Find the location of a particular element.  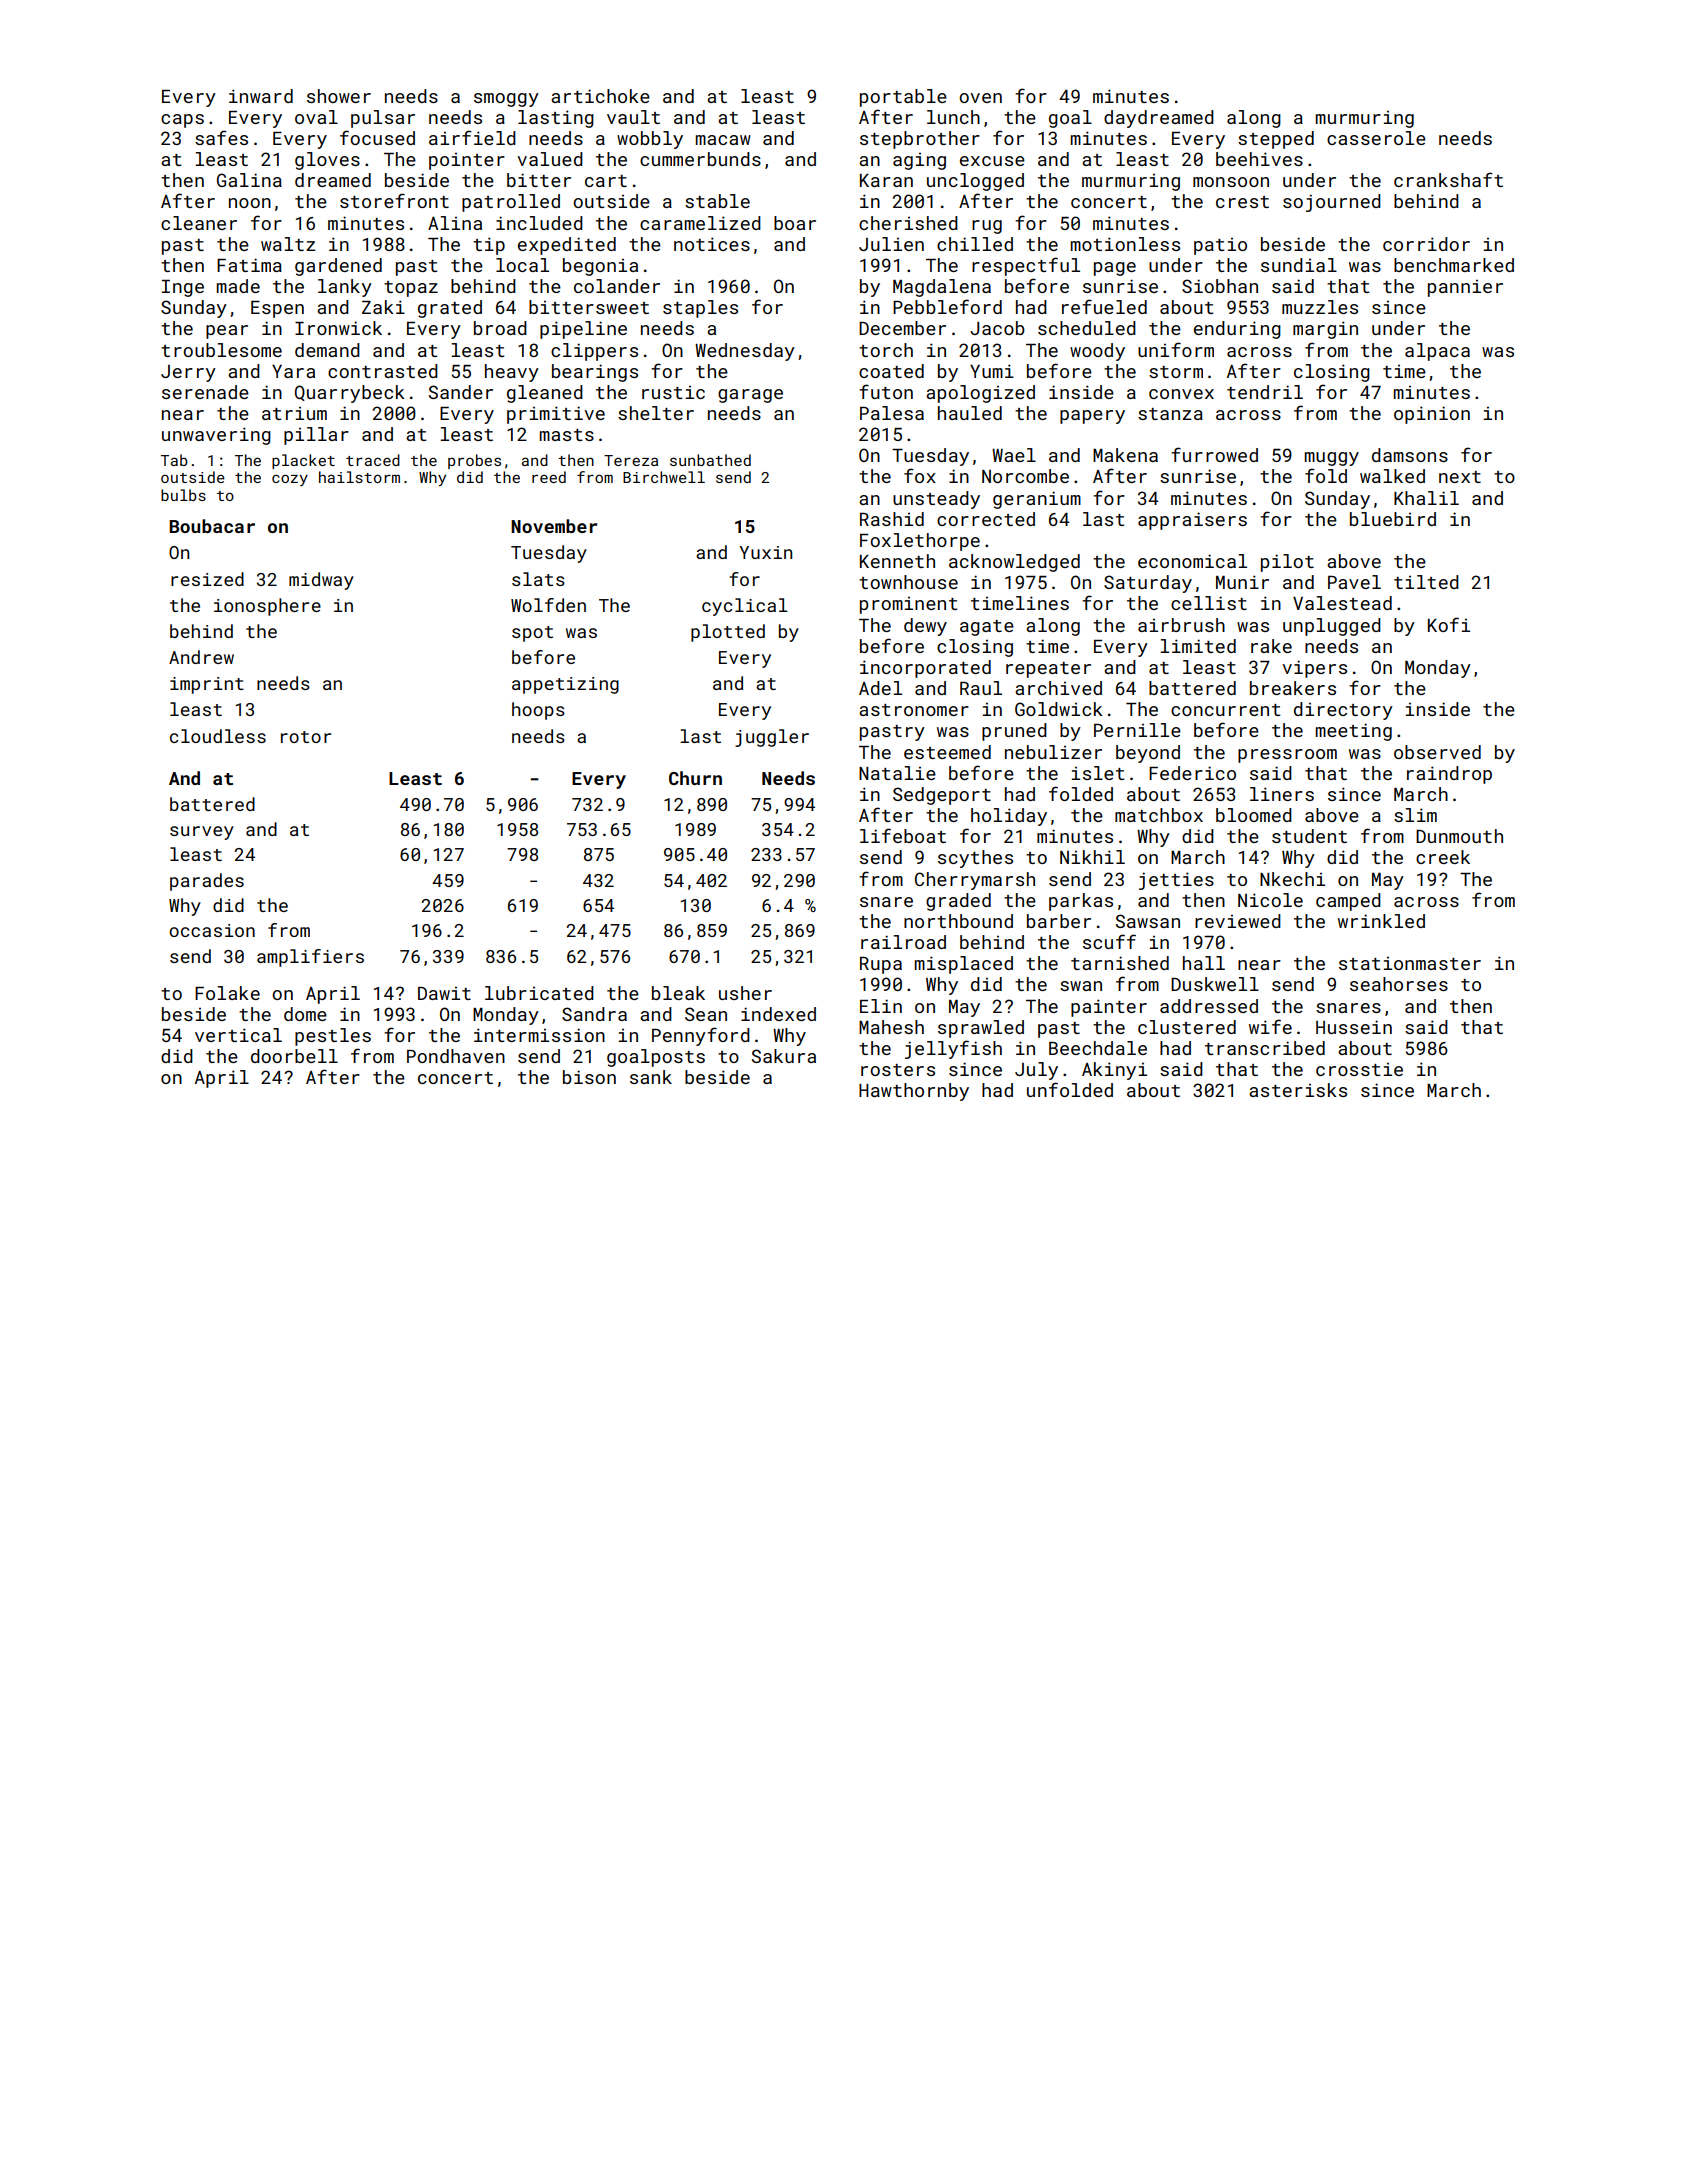

convex is located at coordinates (1181, 394).
